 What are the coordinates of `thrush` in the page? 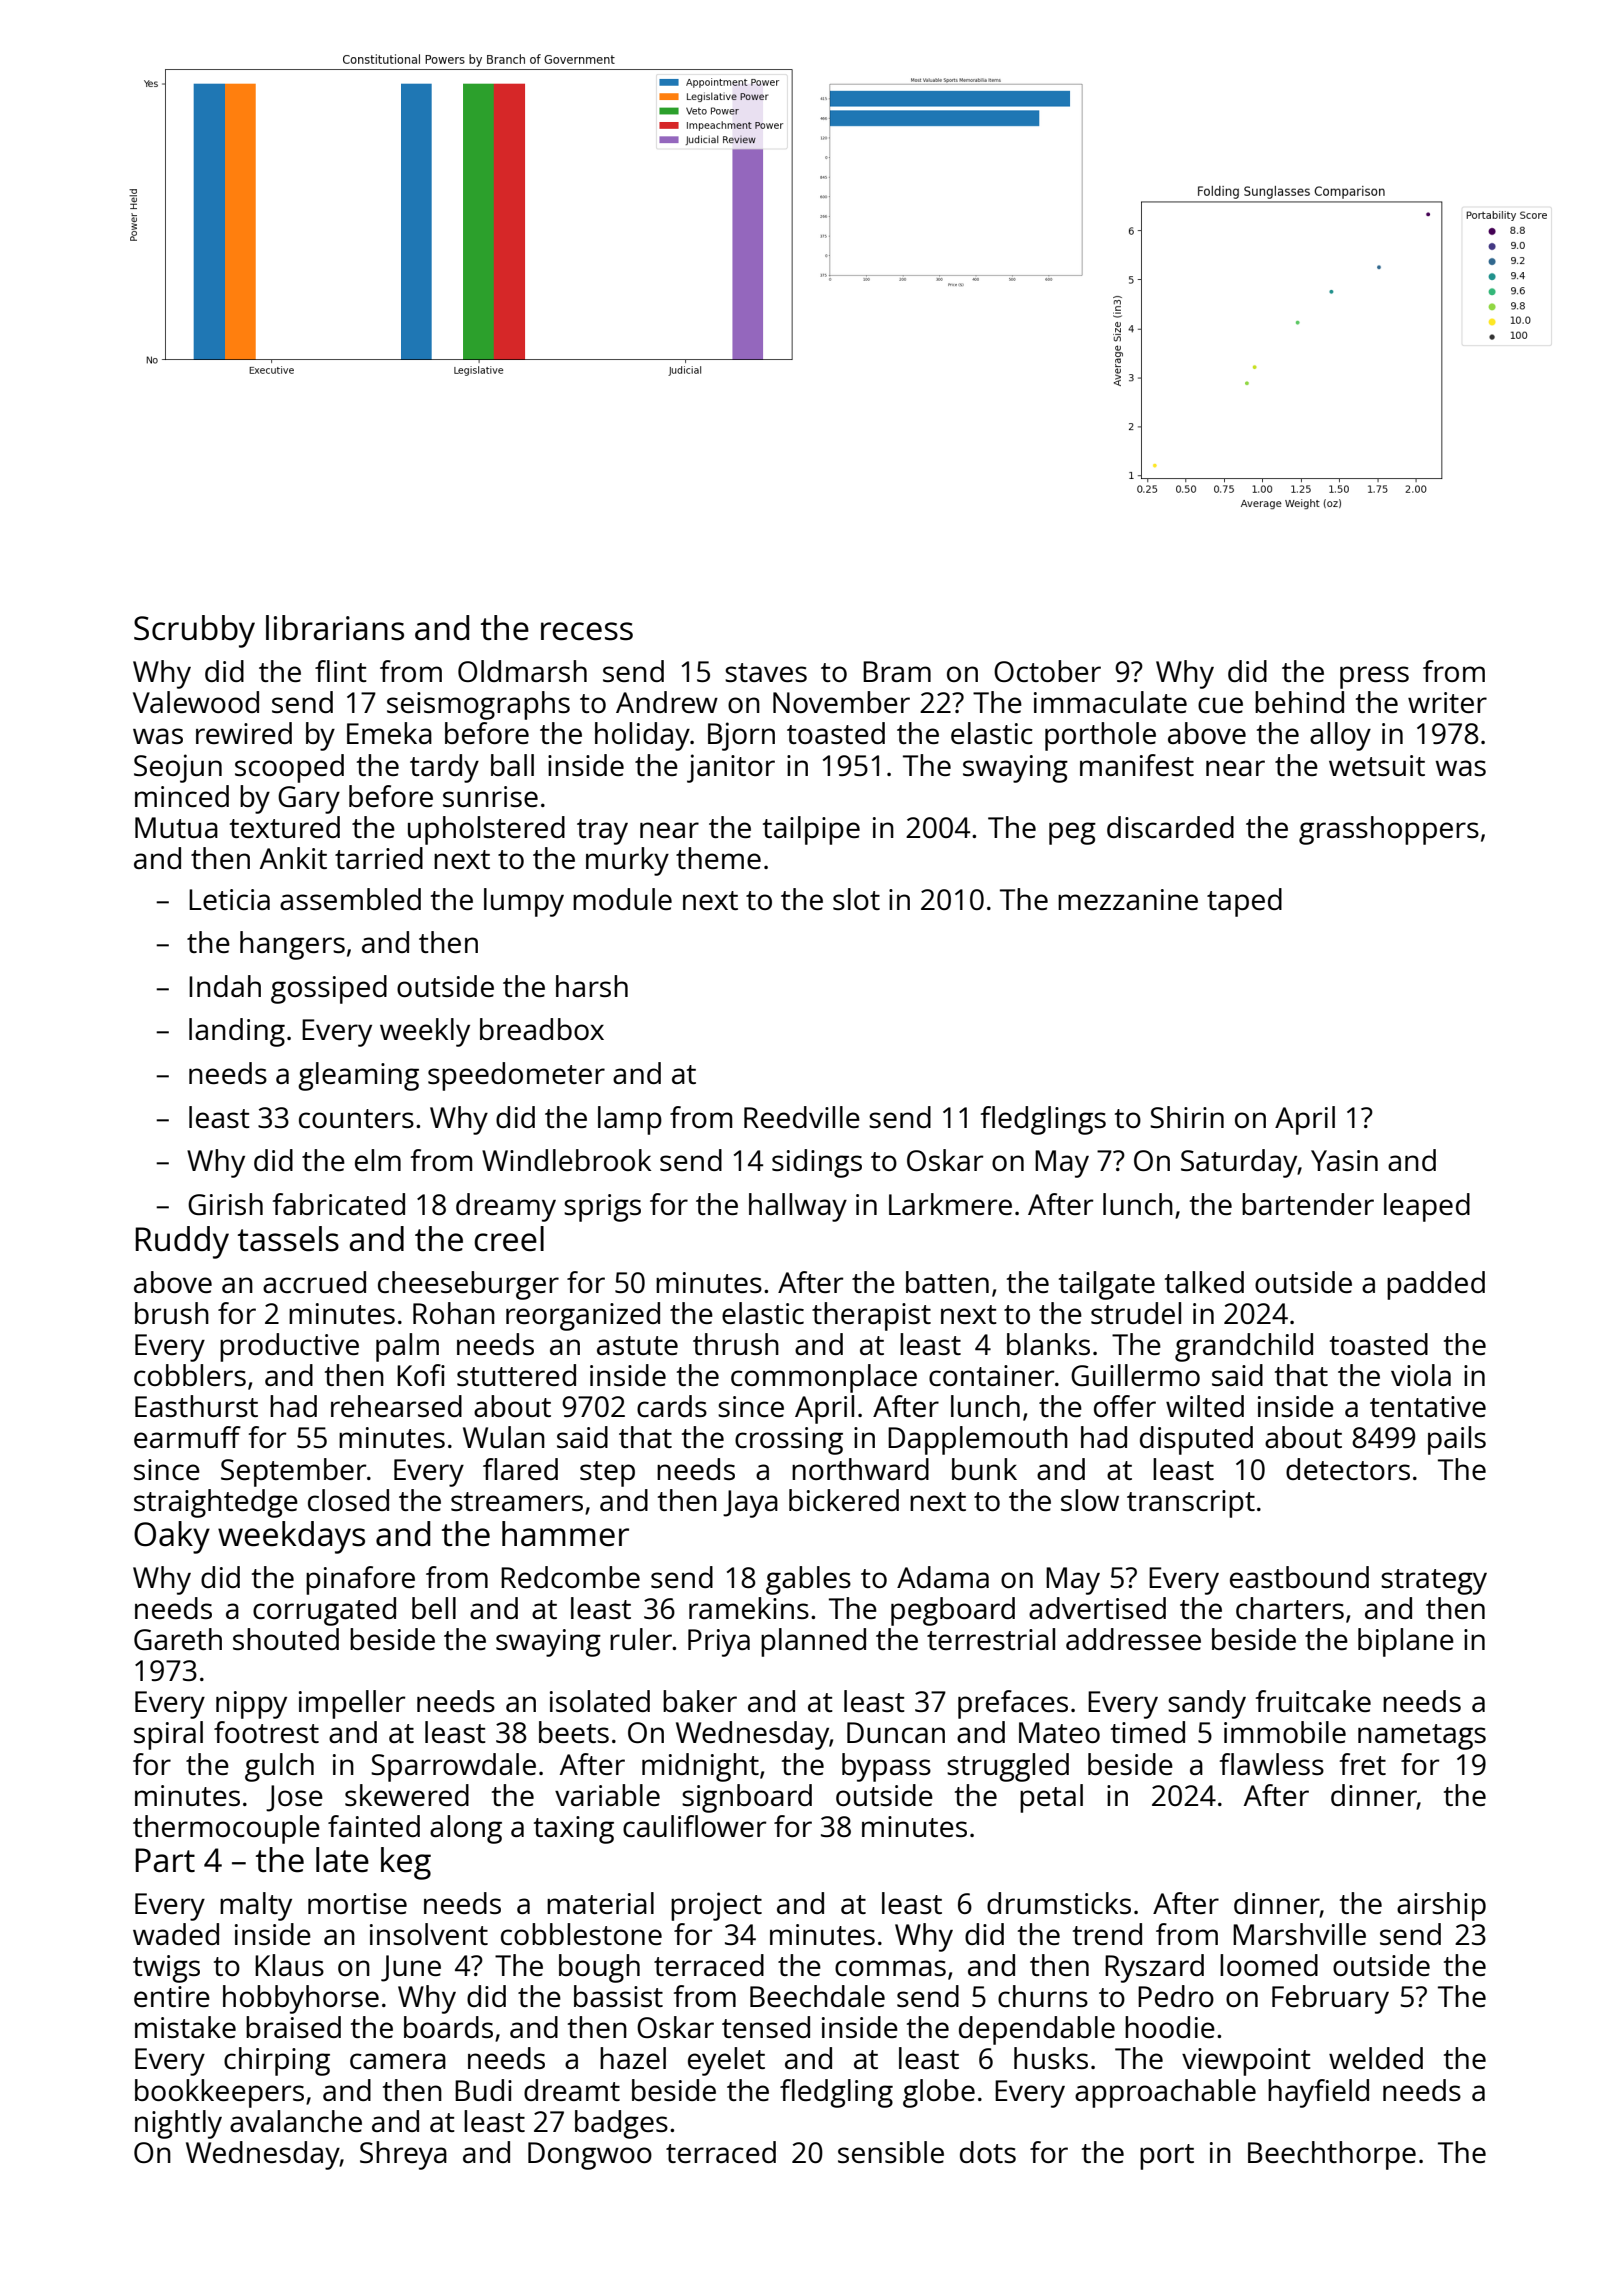 It's located at (736, 1344).
